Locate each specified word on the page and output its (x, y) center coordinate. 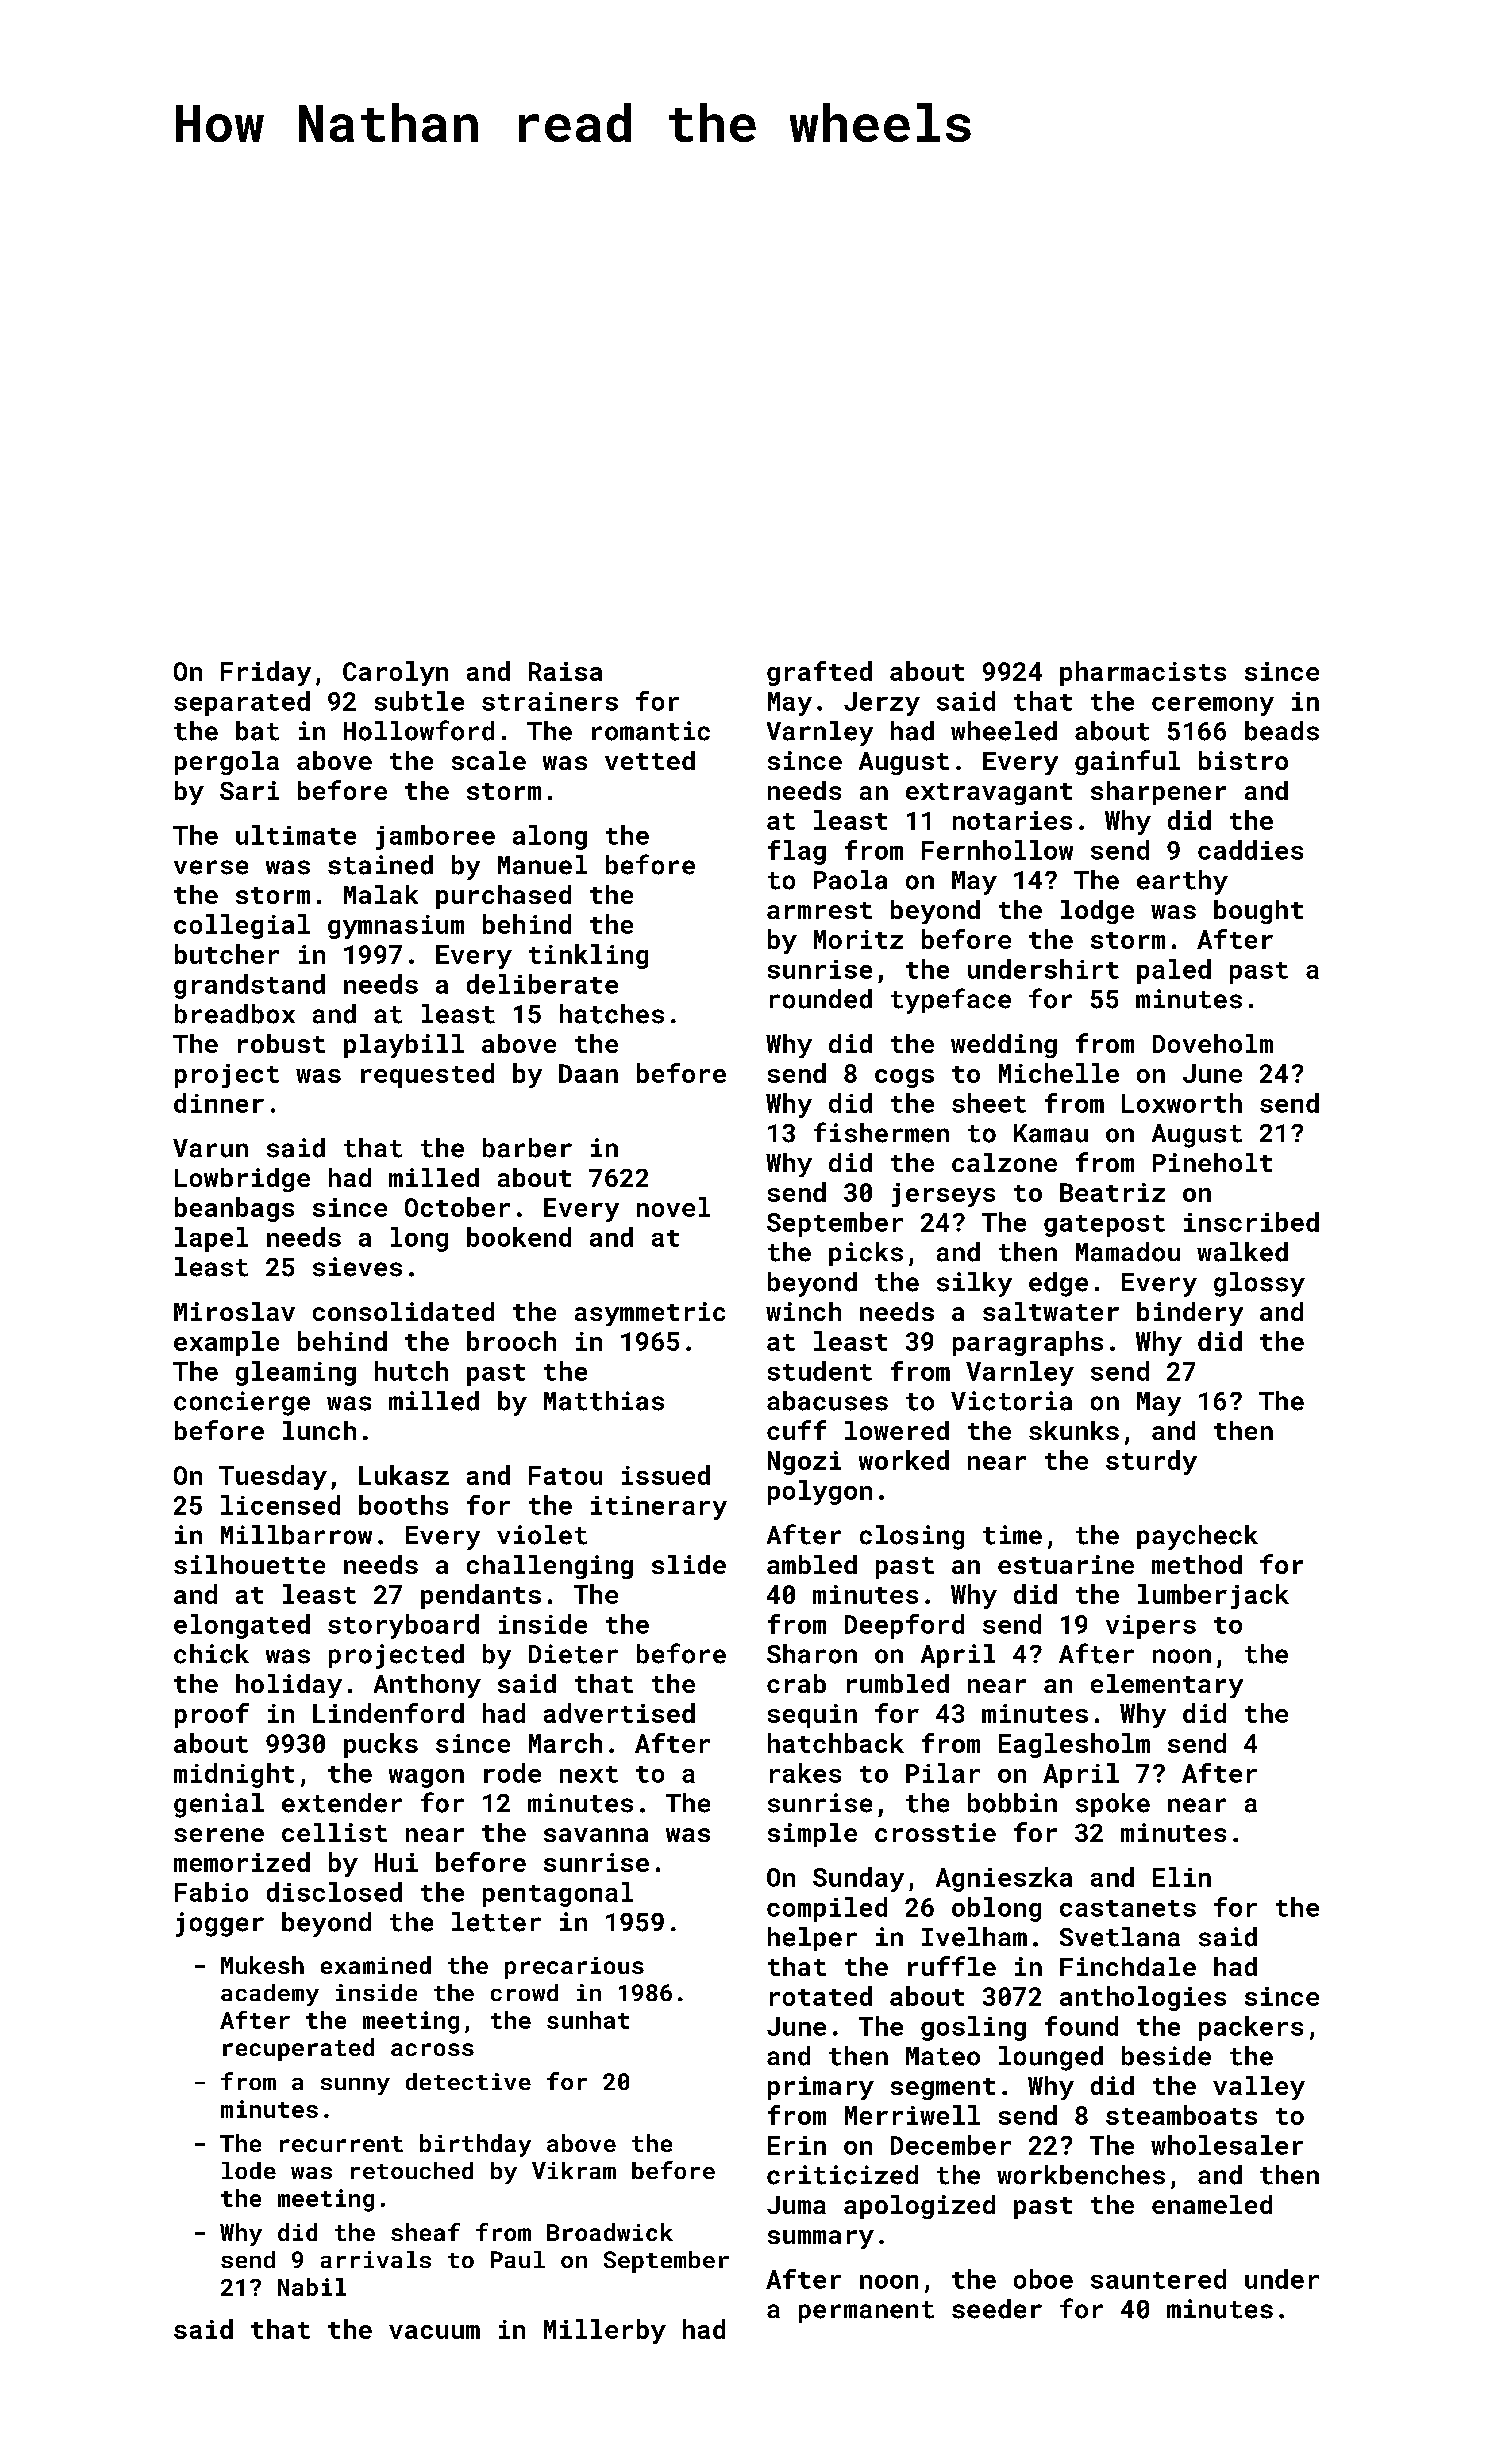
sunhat (588, 2020)
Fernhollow (997, 850)
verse (211, 867)
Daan (588, 1073)
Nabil (312, 2287)
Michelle (1059, 1073)
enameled (1212, 2204)
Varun (210, 1148)
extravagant (989, 794)
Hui (396, 1862)
